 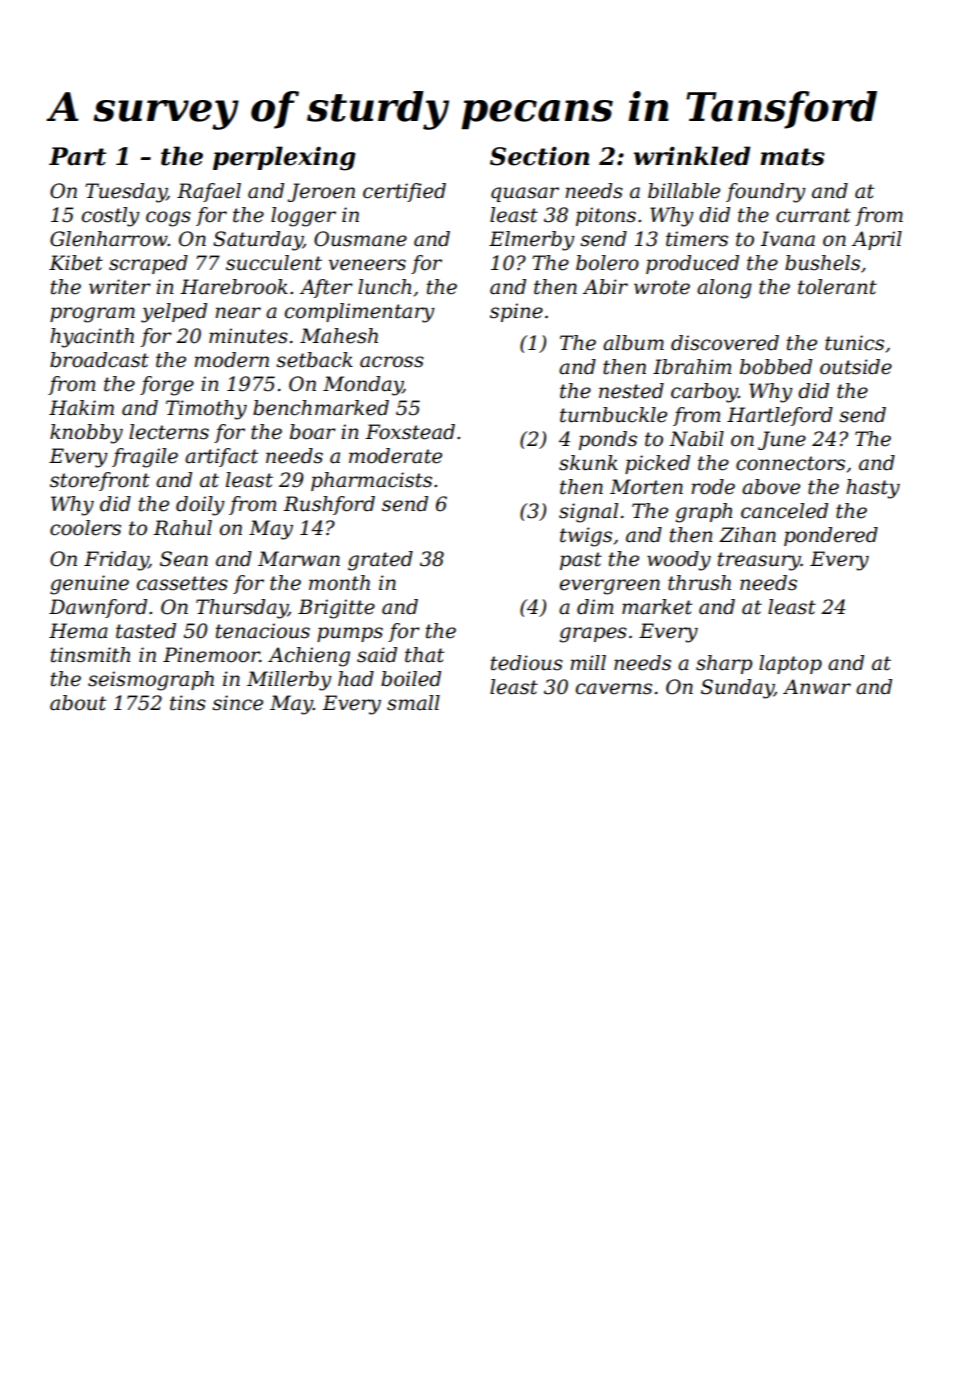 What do you see at coordinates (831, 536) in the screenshot?
I see `pondered` at bounding box center [831, 536].
